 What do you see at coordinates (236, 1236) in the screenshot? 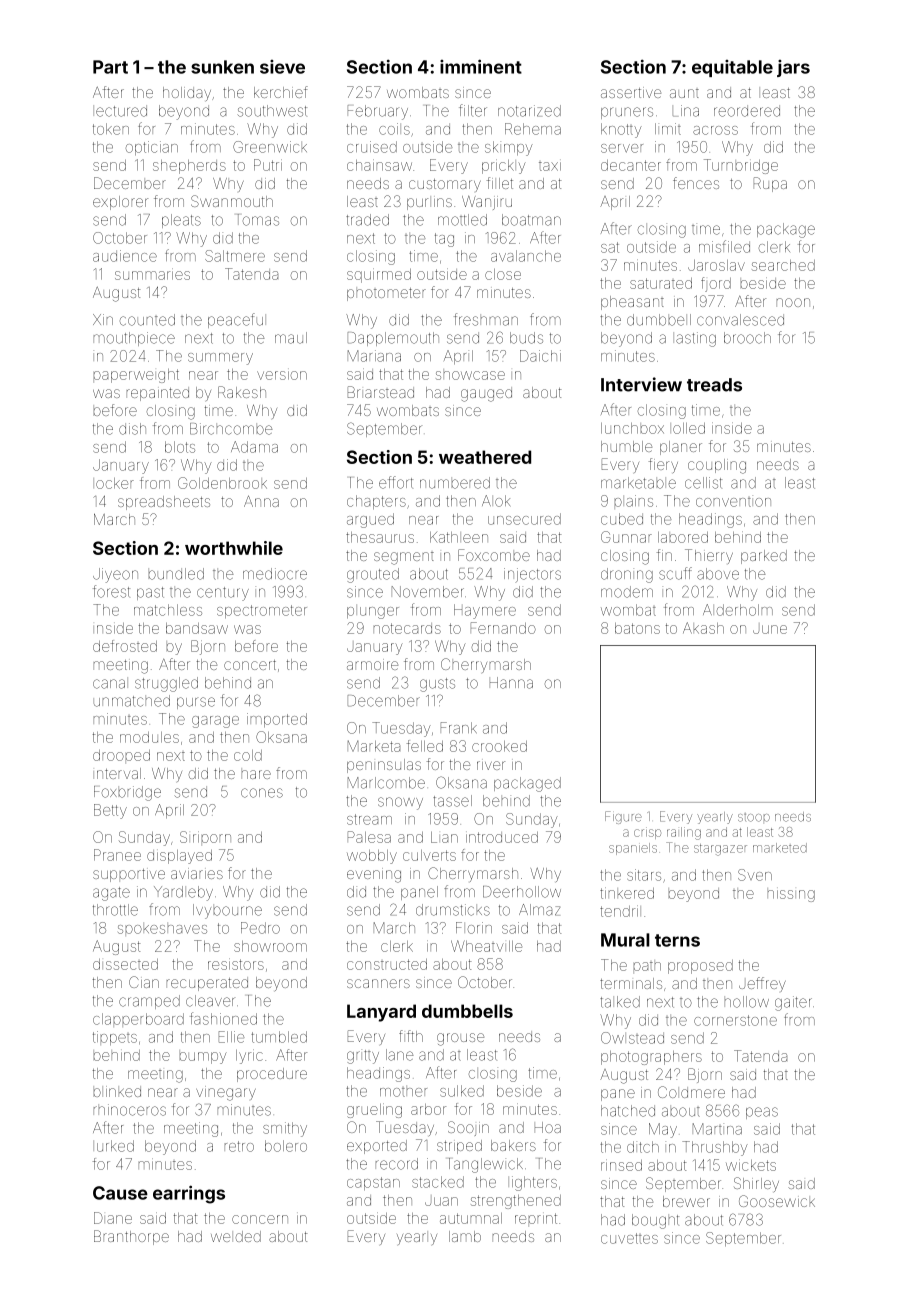
I see `welded` at bounding box center [236, 1236].
